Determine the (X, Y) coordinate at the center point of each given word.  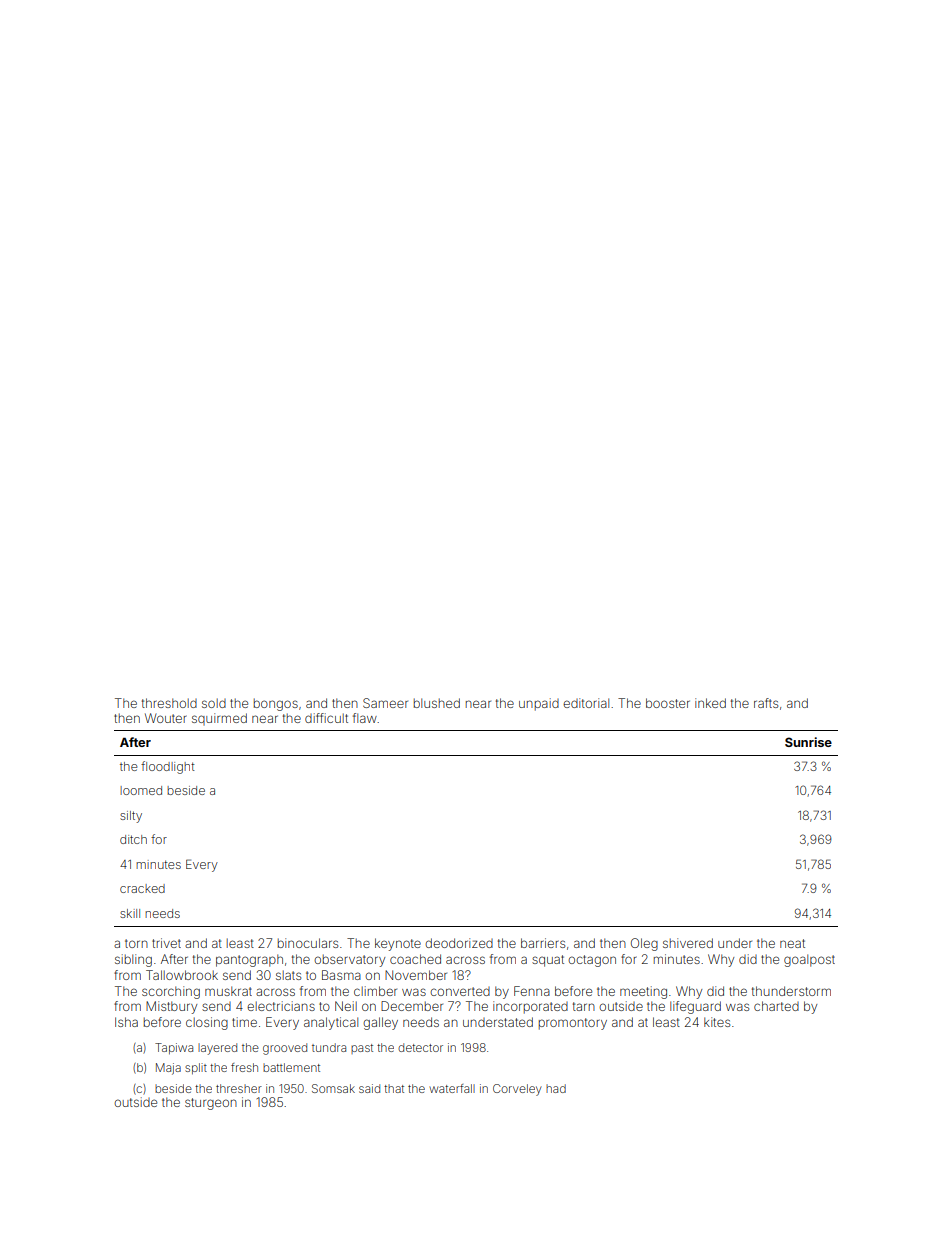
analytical (331, 1023)
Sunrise (808, 742)
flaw (365, 718)
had (556, 1088)
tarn (584, 1006)
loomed (141, 790)
